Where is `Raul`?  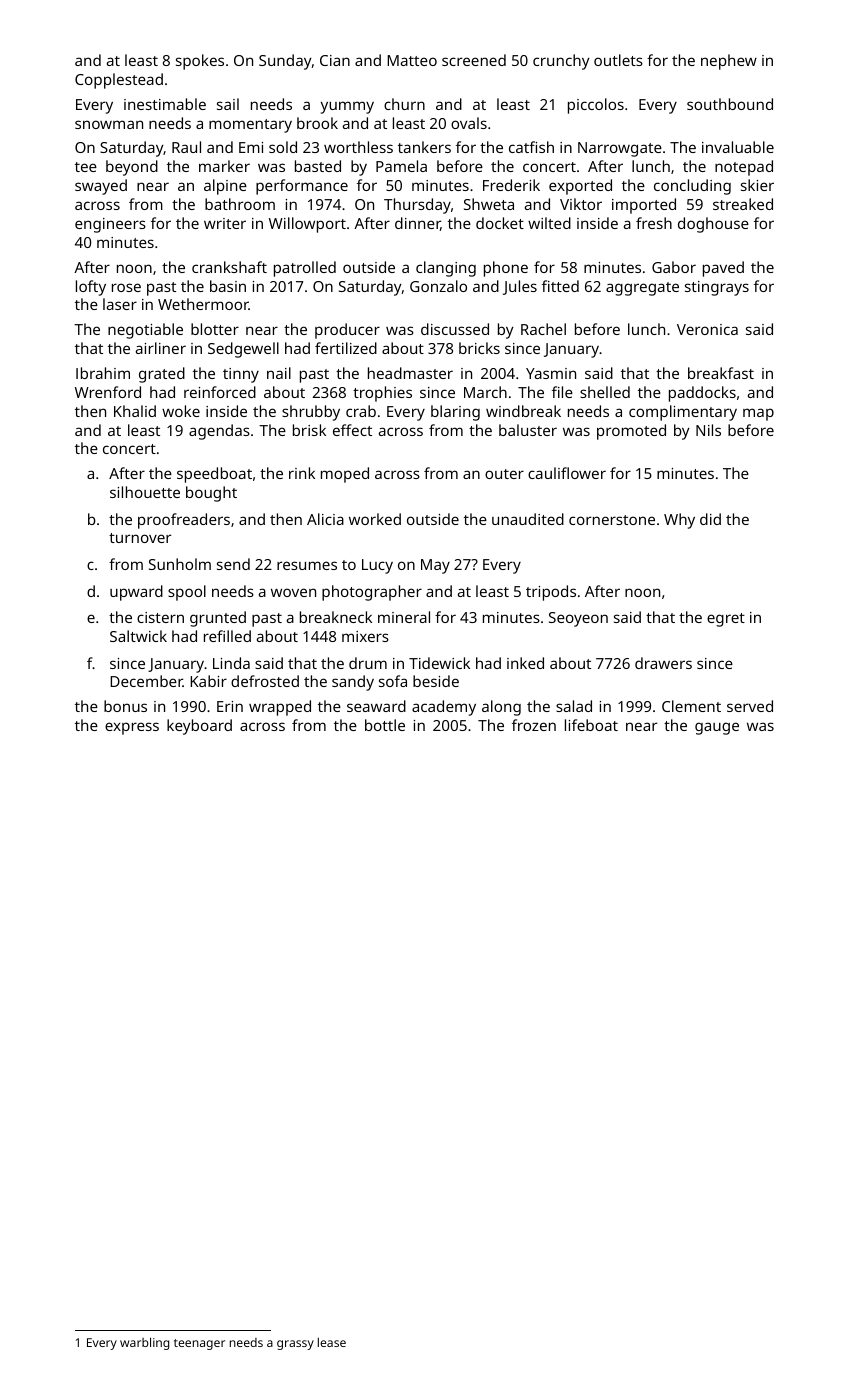
Raul is located at coordinates (186, 147).
